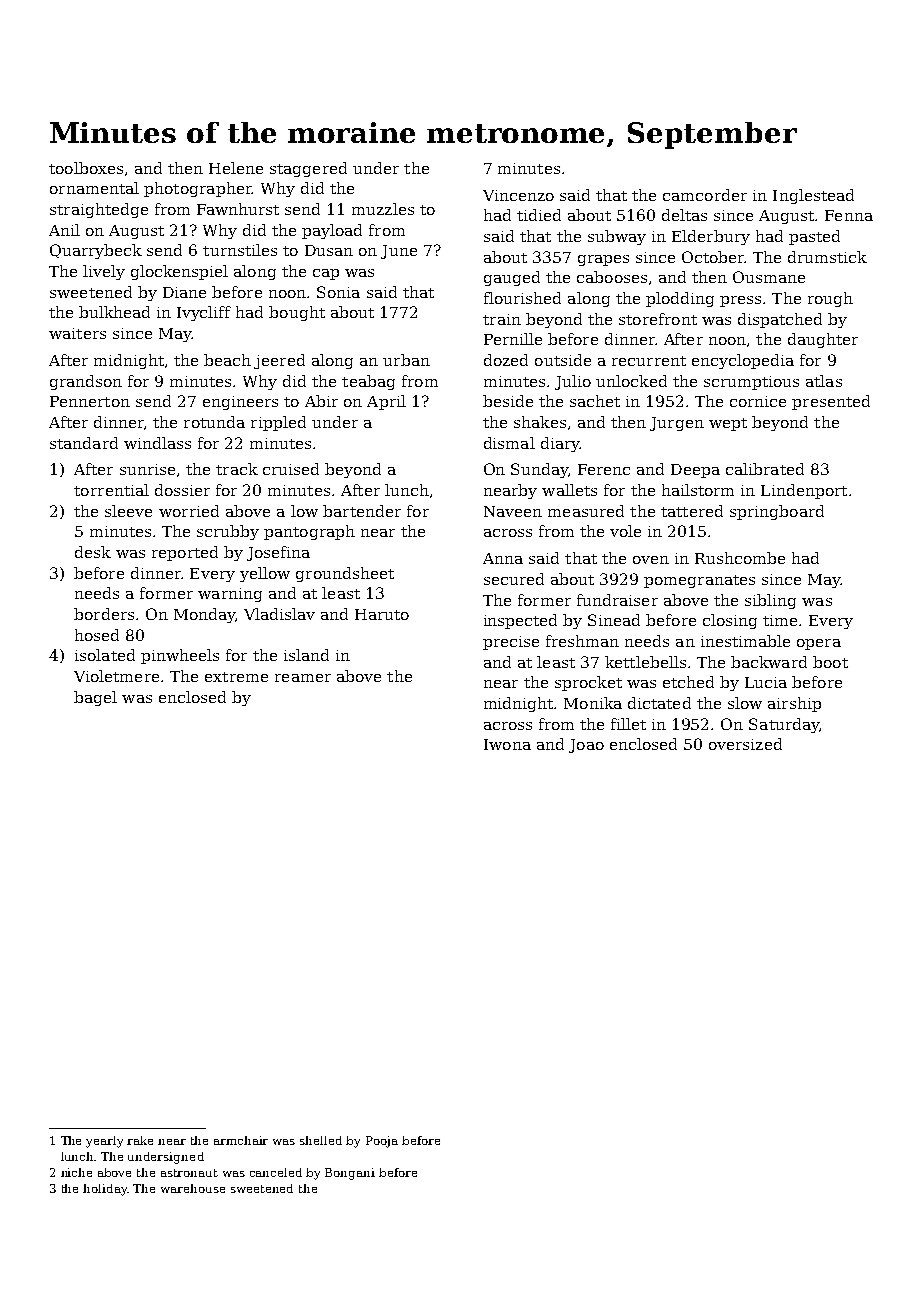 This screenshot has width=924, height=1308. What do you see at coordinates (350, 1174) in the screenshot?
I see `Bongani` at bounding box center [350, 1174].
